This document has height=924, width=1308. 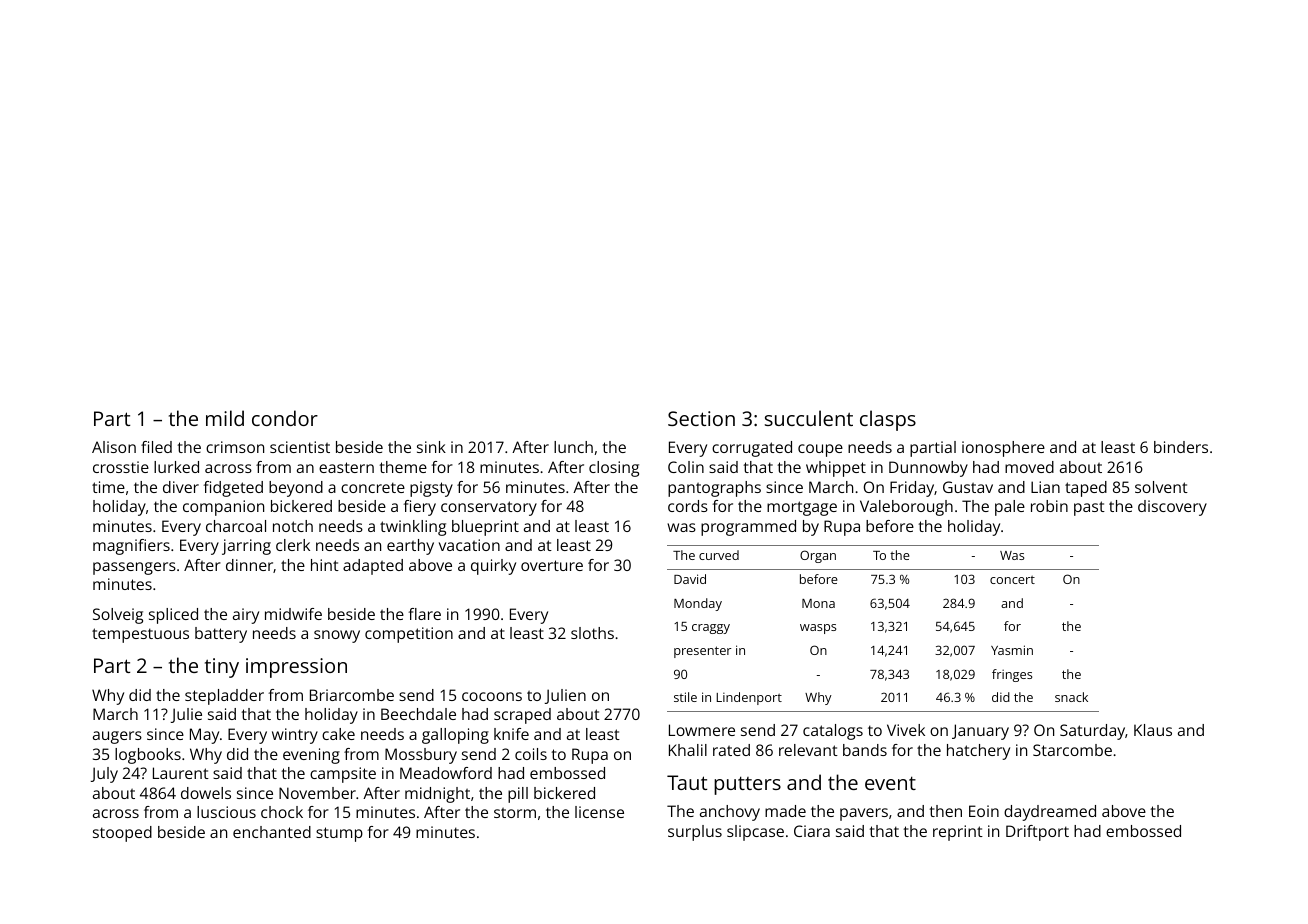 I want to click on slipcase, so click(x=755, y=833).
